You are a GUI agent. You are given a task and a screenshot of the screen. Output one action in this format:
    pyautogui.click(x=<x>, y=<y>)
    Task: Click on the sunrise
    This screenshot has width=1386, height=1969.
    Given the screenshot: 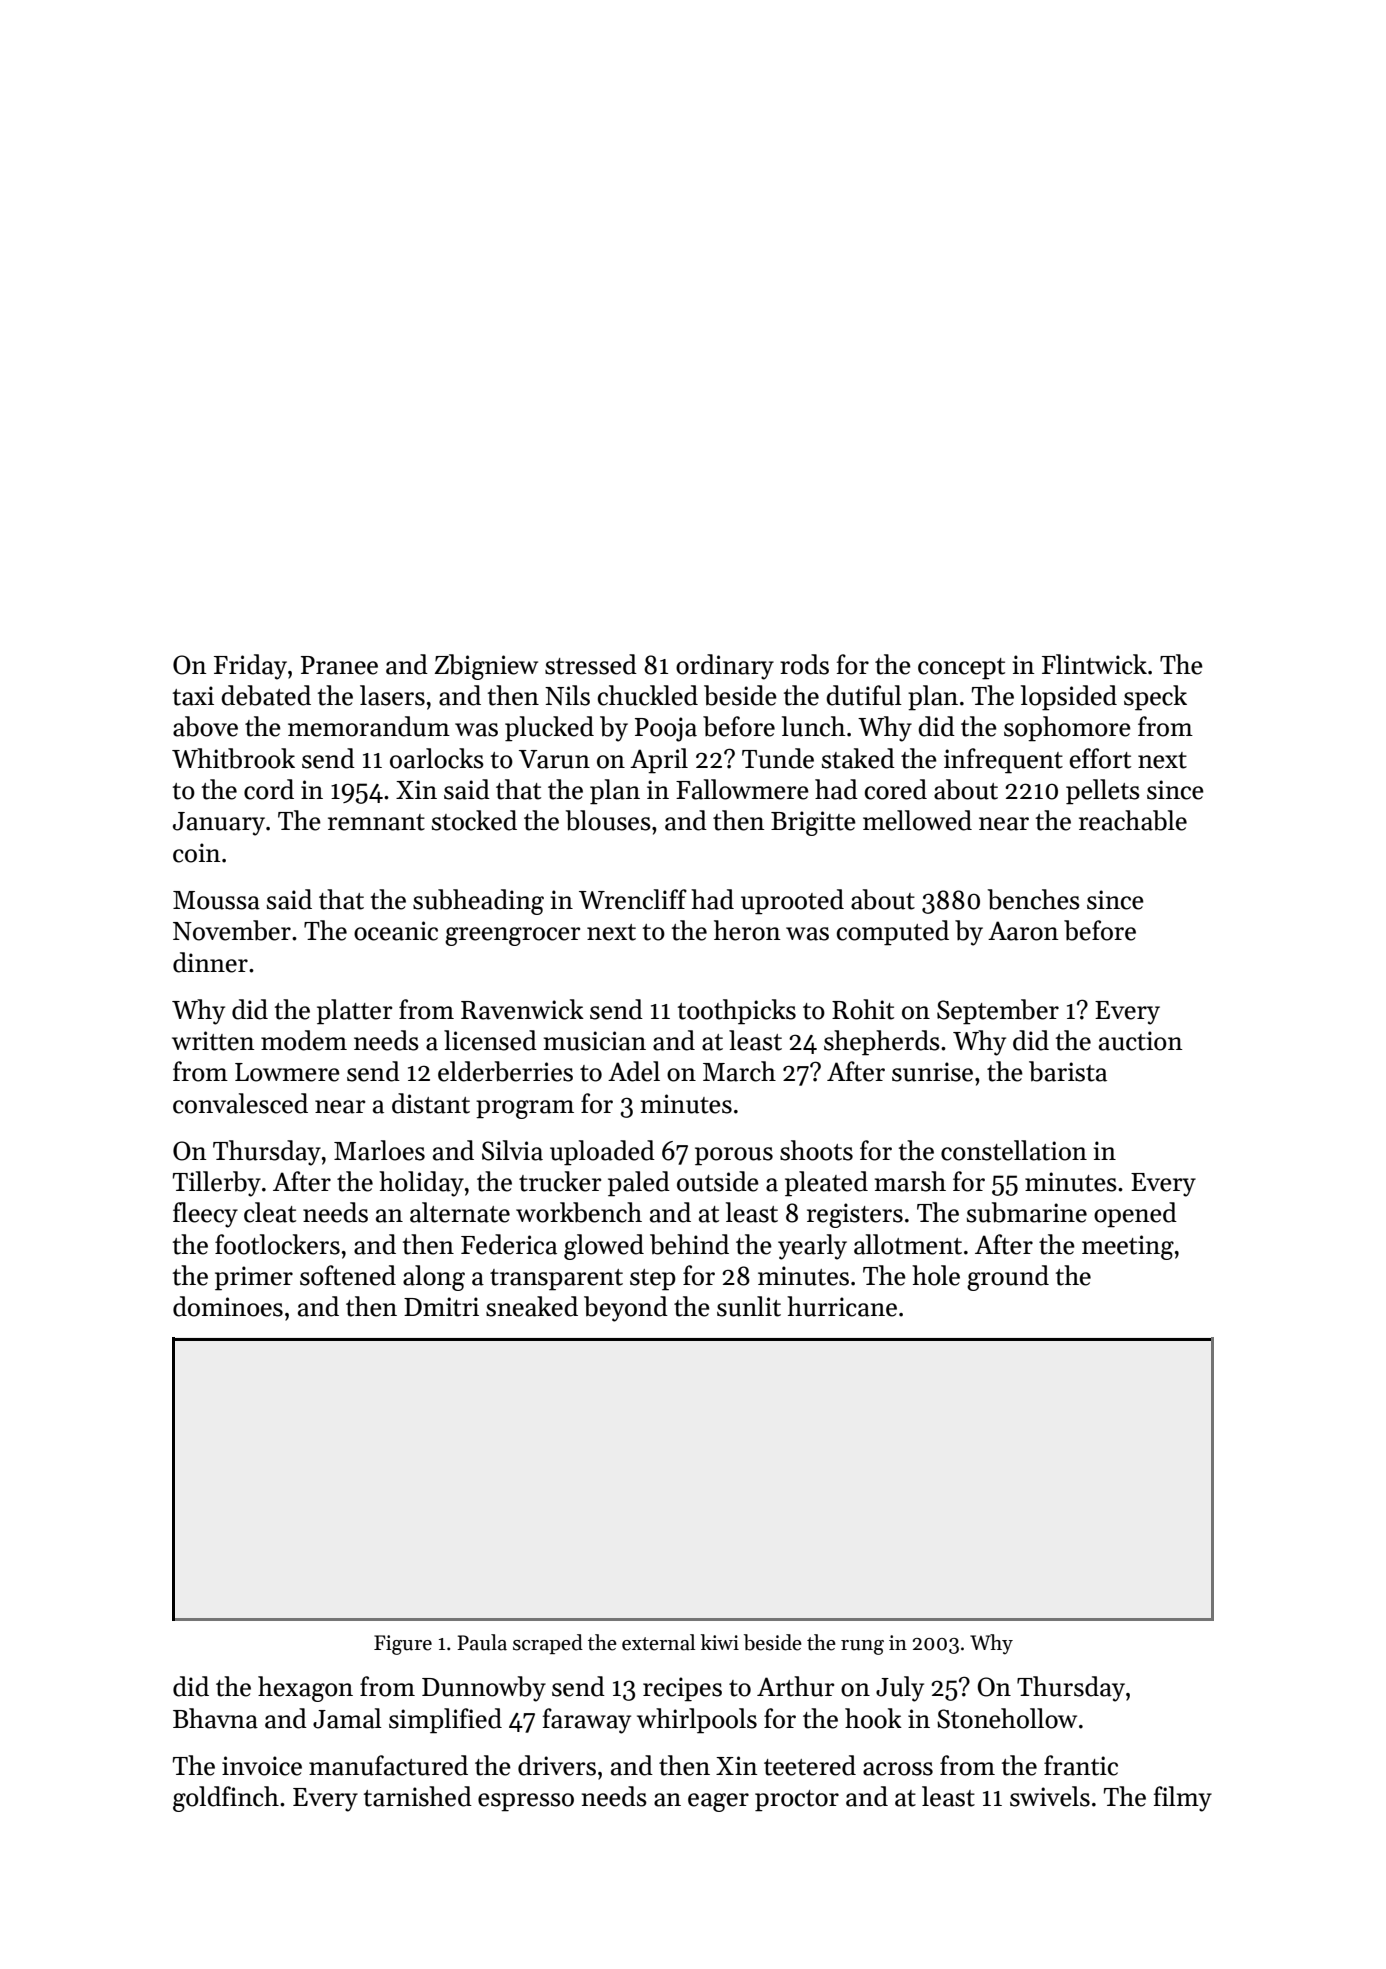 What is the action you would take?
    pyautogui.click(x=932, y=1072)
